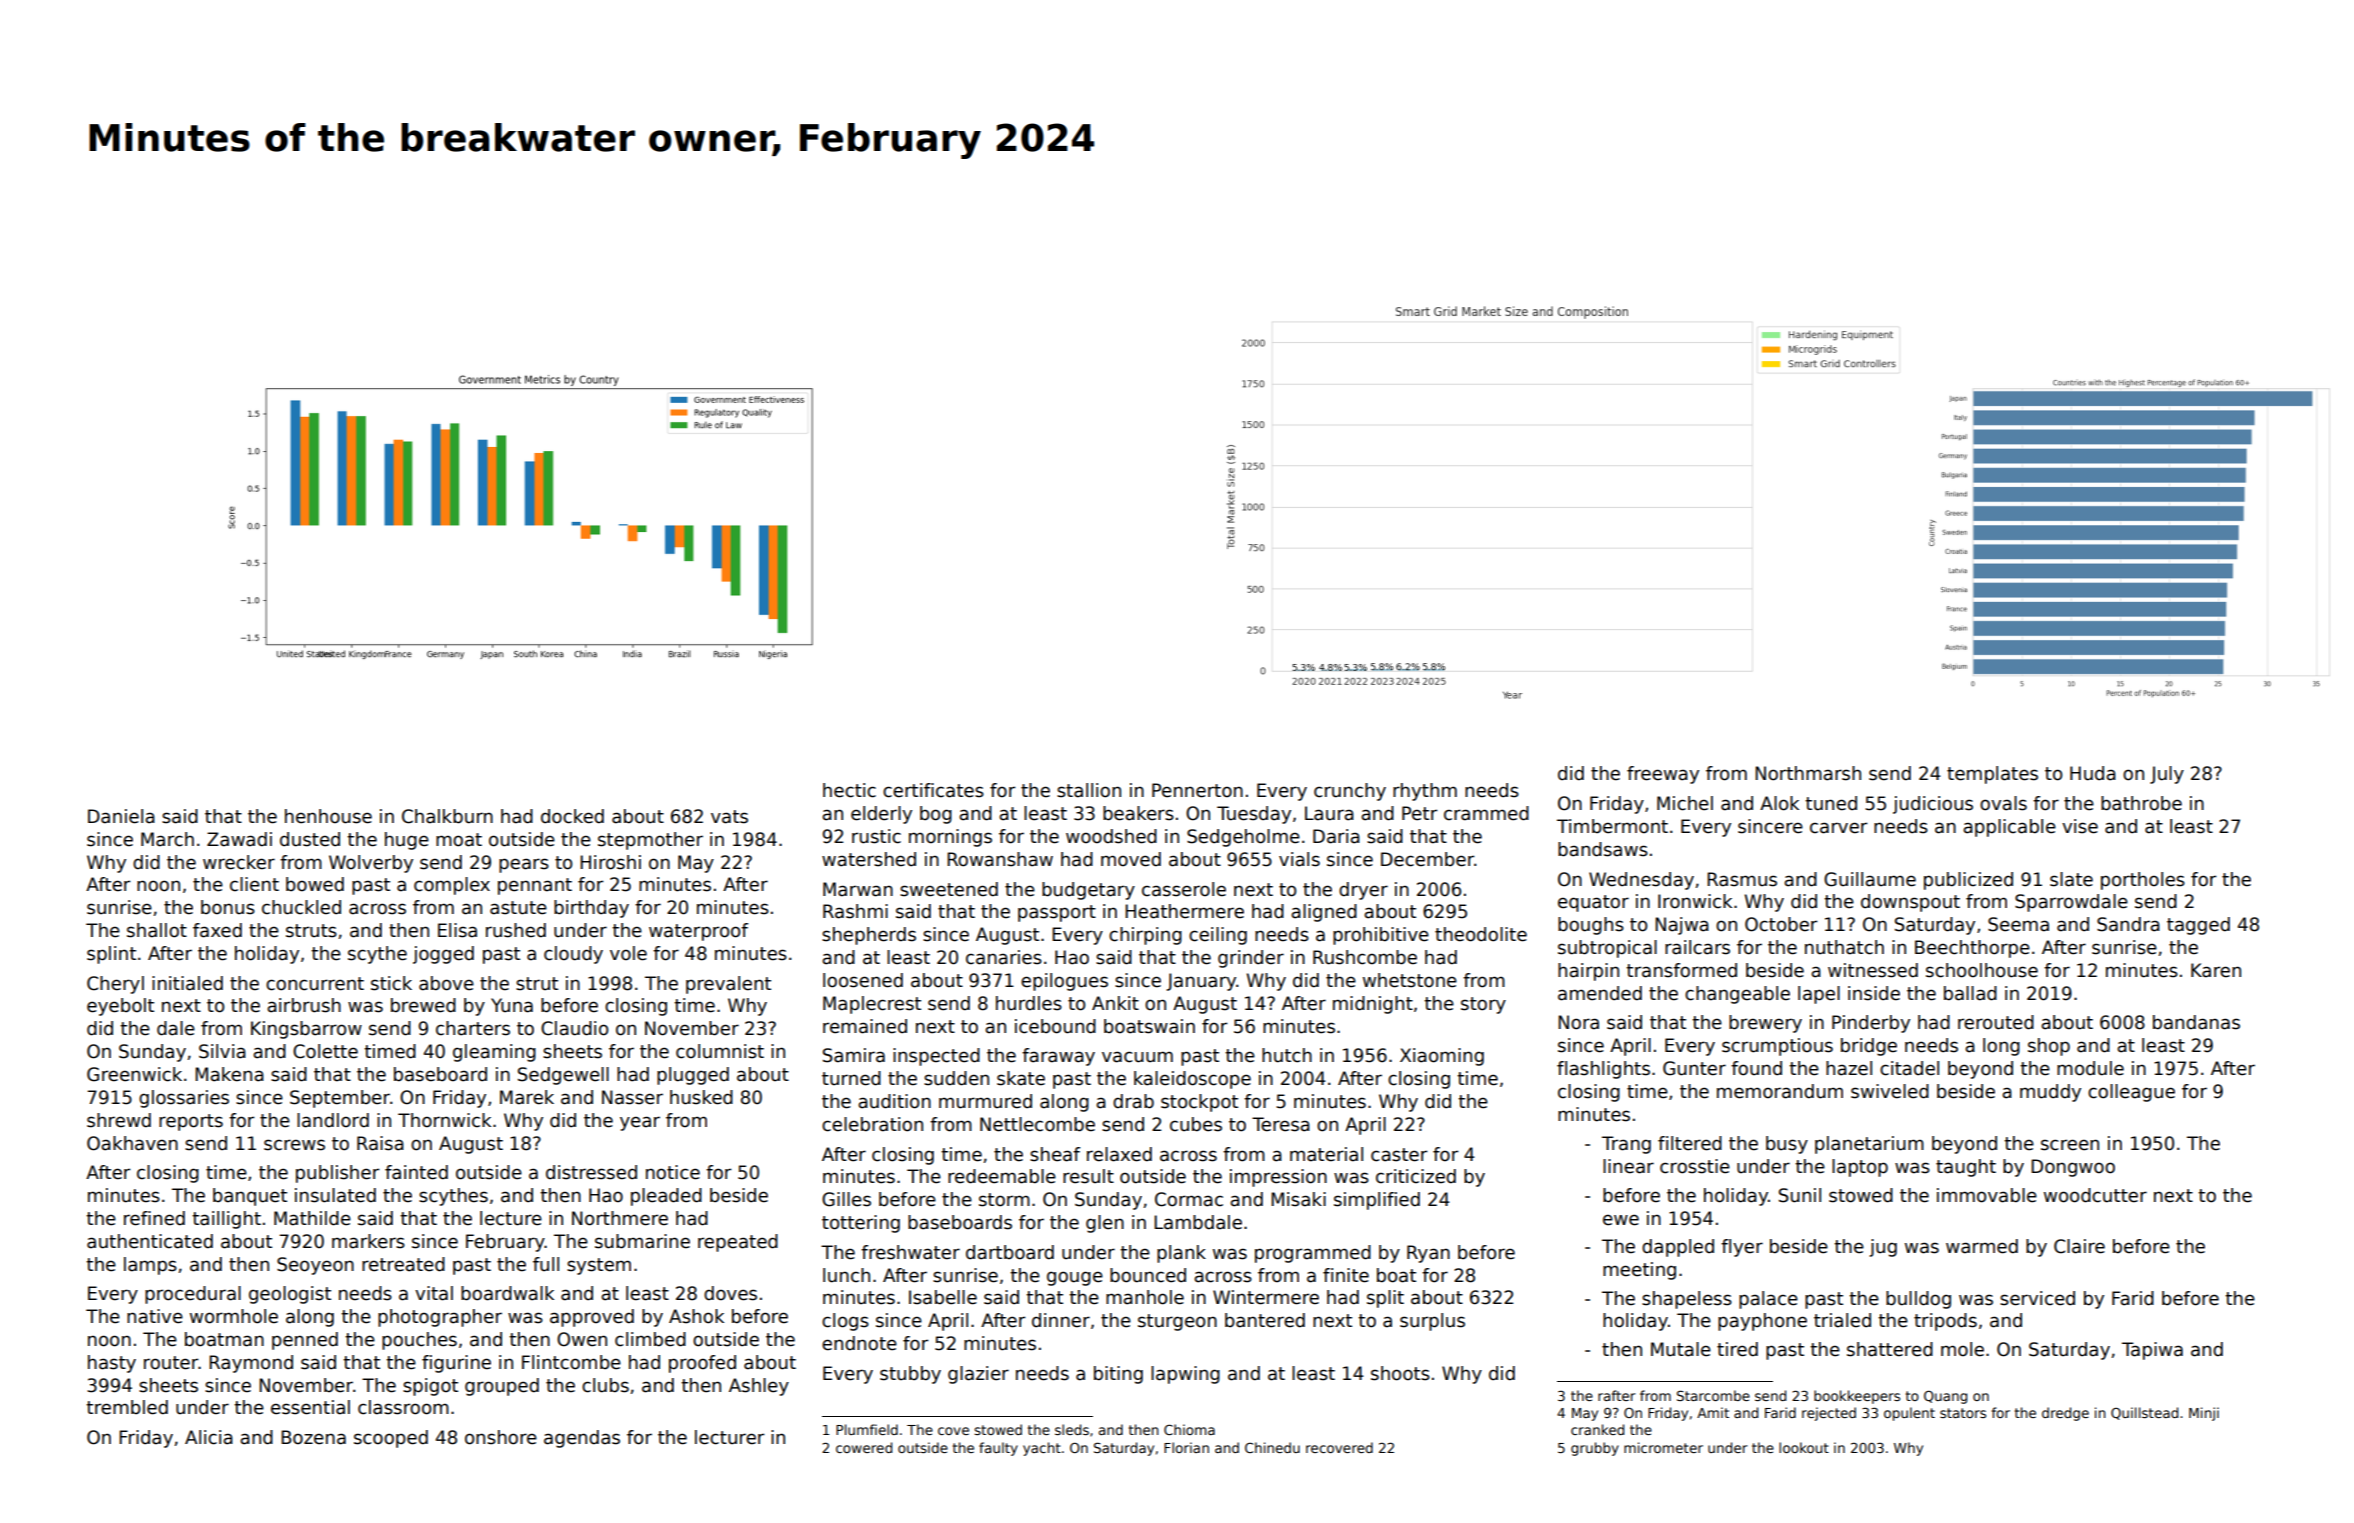  What do you see at coordinates (1010, 1252) in the document?
I see `dartboard` at bounding box center [1010, 1252].
